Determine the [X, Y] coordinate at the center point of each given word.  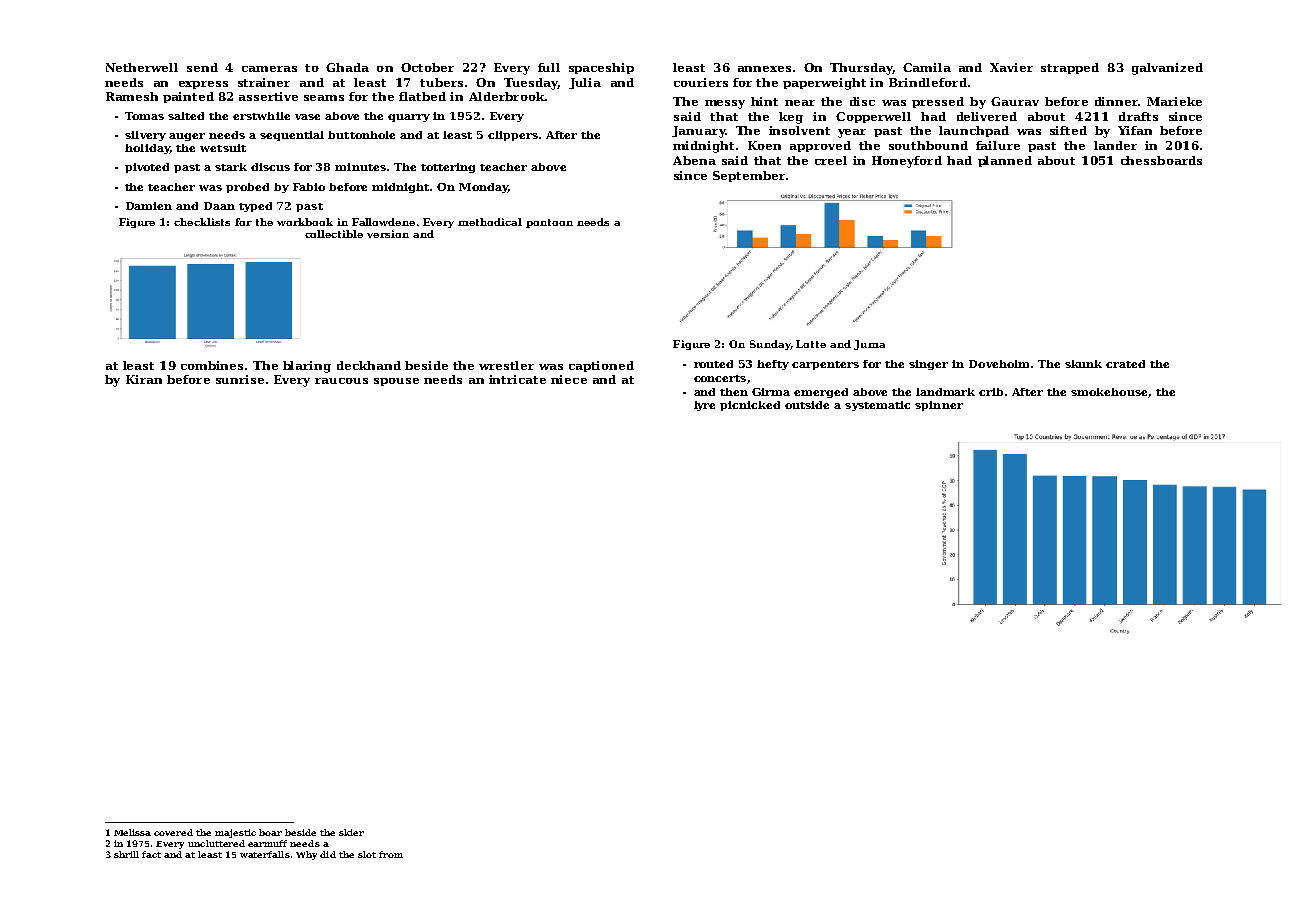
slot [367, 854]
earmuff [267, 843]
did [328, 854]
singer [928, 365]
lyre [704, 406]
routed [713, 364]
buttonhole [361, 135]
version [388, 234]
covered [173, 832]
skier [351, 832]
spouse [396, 382]
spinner [939, 406]
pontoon [549, 223]
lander [1115, 145]
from [391, 854]
